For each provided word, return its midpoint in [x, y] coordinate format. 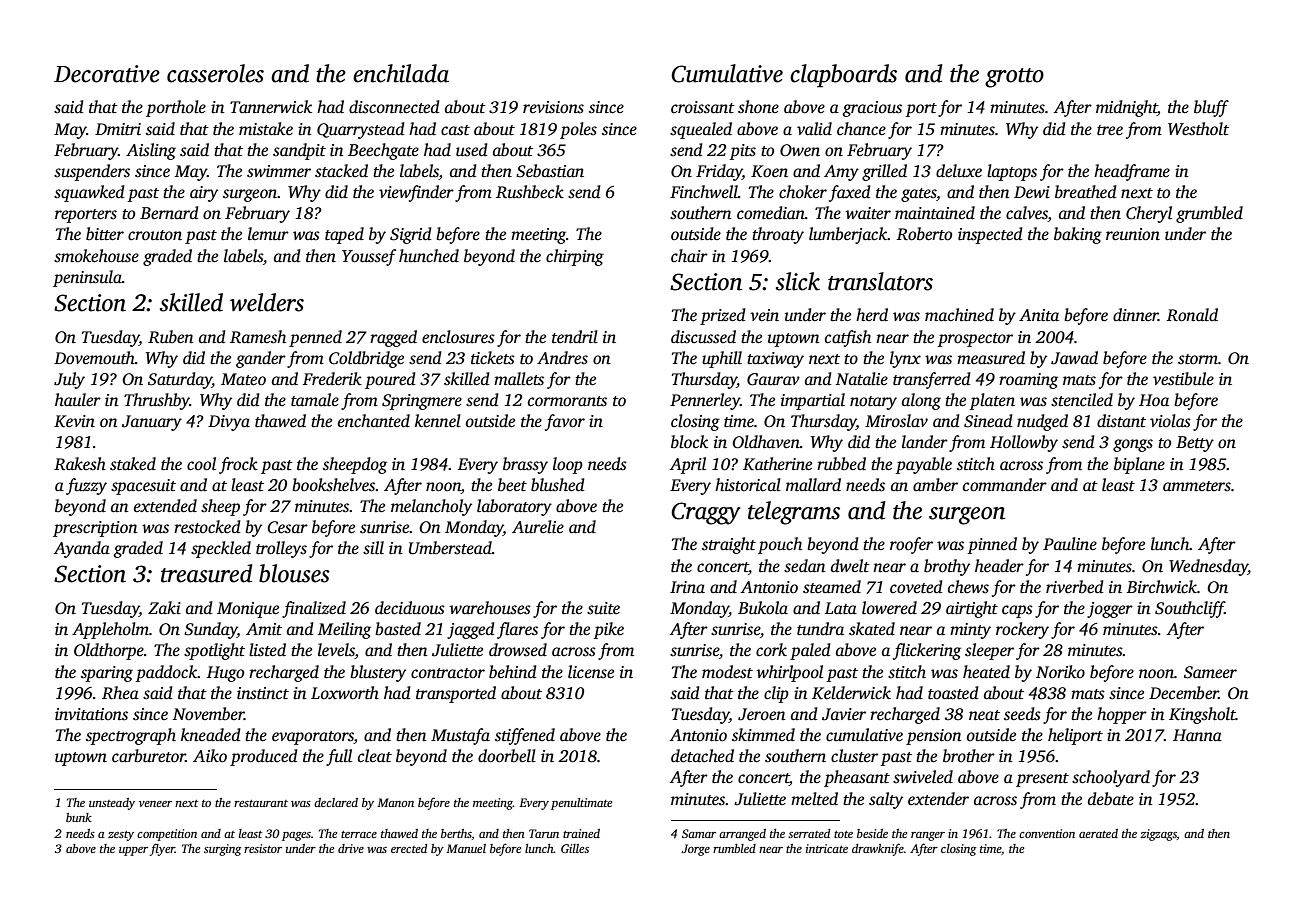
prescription [95, 529]
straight [729, 545]
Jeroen [761, 714]
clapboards [843, 76]
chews [968, 587]
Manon [395, 802]
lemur [268, 234]
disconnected [394, 107]
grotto [1014, 78]
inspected [990, 235]
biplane [1139, 465]
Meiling [344, 630]
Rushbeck [530, 192]
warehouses [490, 608]
